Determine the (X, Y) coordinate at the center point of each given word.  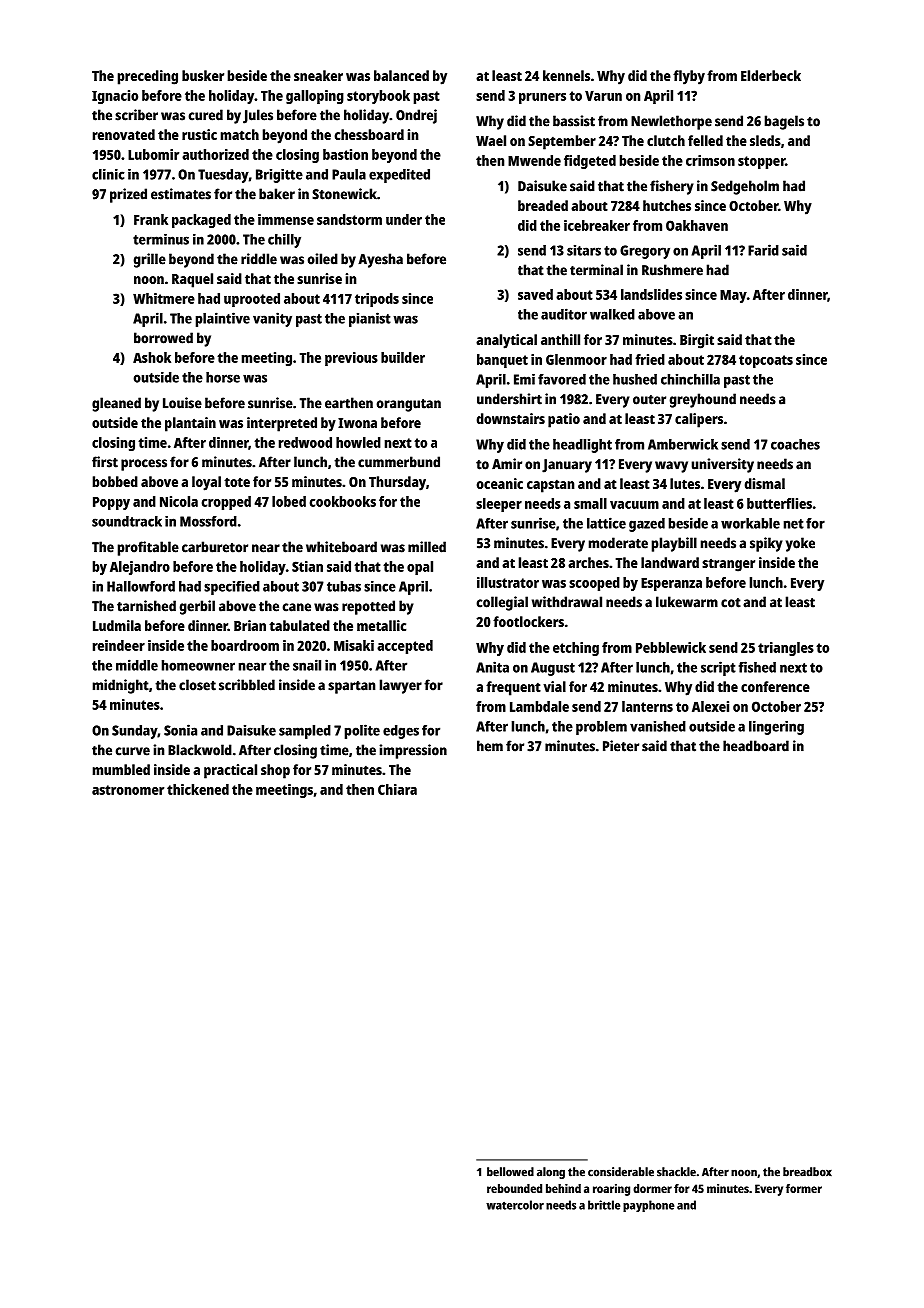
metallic (381, 625)
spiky (766, 544)
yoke (800, 544)
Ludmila (117, 625)
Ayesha (380, 260)
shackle (676, 1172)
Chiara (397, 789)
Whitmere (164, 298)
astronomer (128, 790)
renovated (124, 134)
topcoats (766, 361)
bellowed (510, 1172)
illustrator (508, 582)
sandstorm (349, 219)
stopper (761, 162)
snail (307, 665)
